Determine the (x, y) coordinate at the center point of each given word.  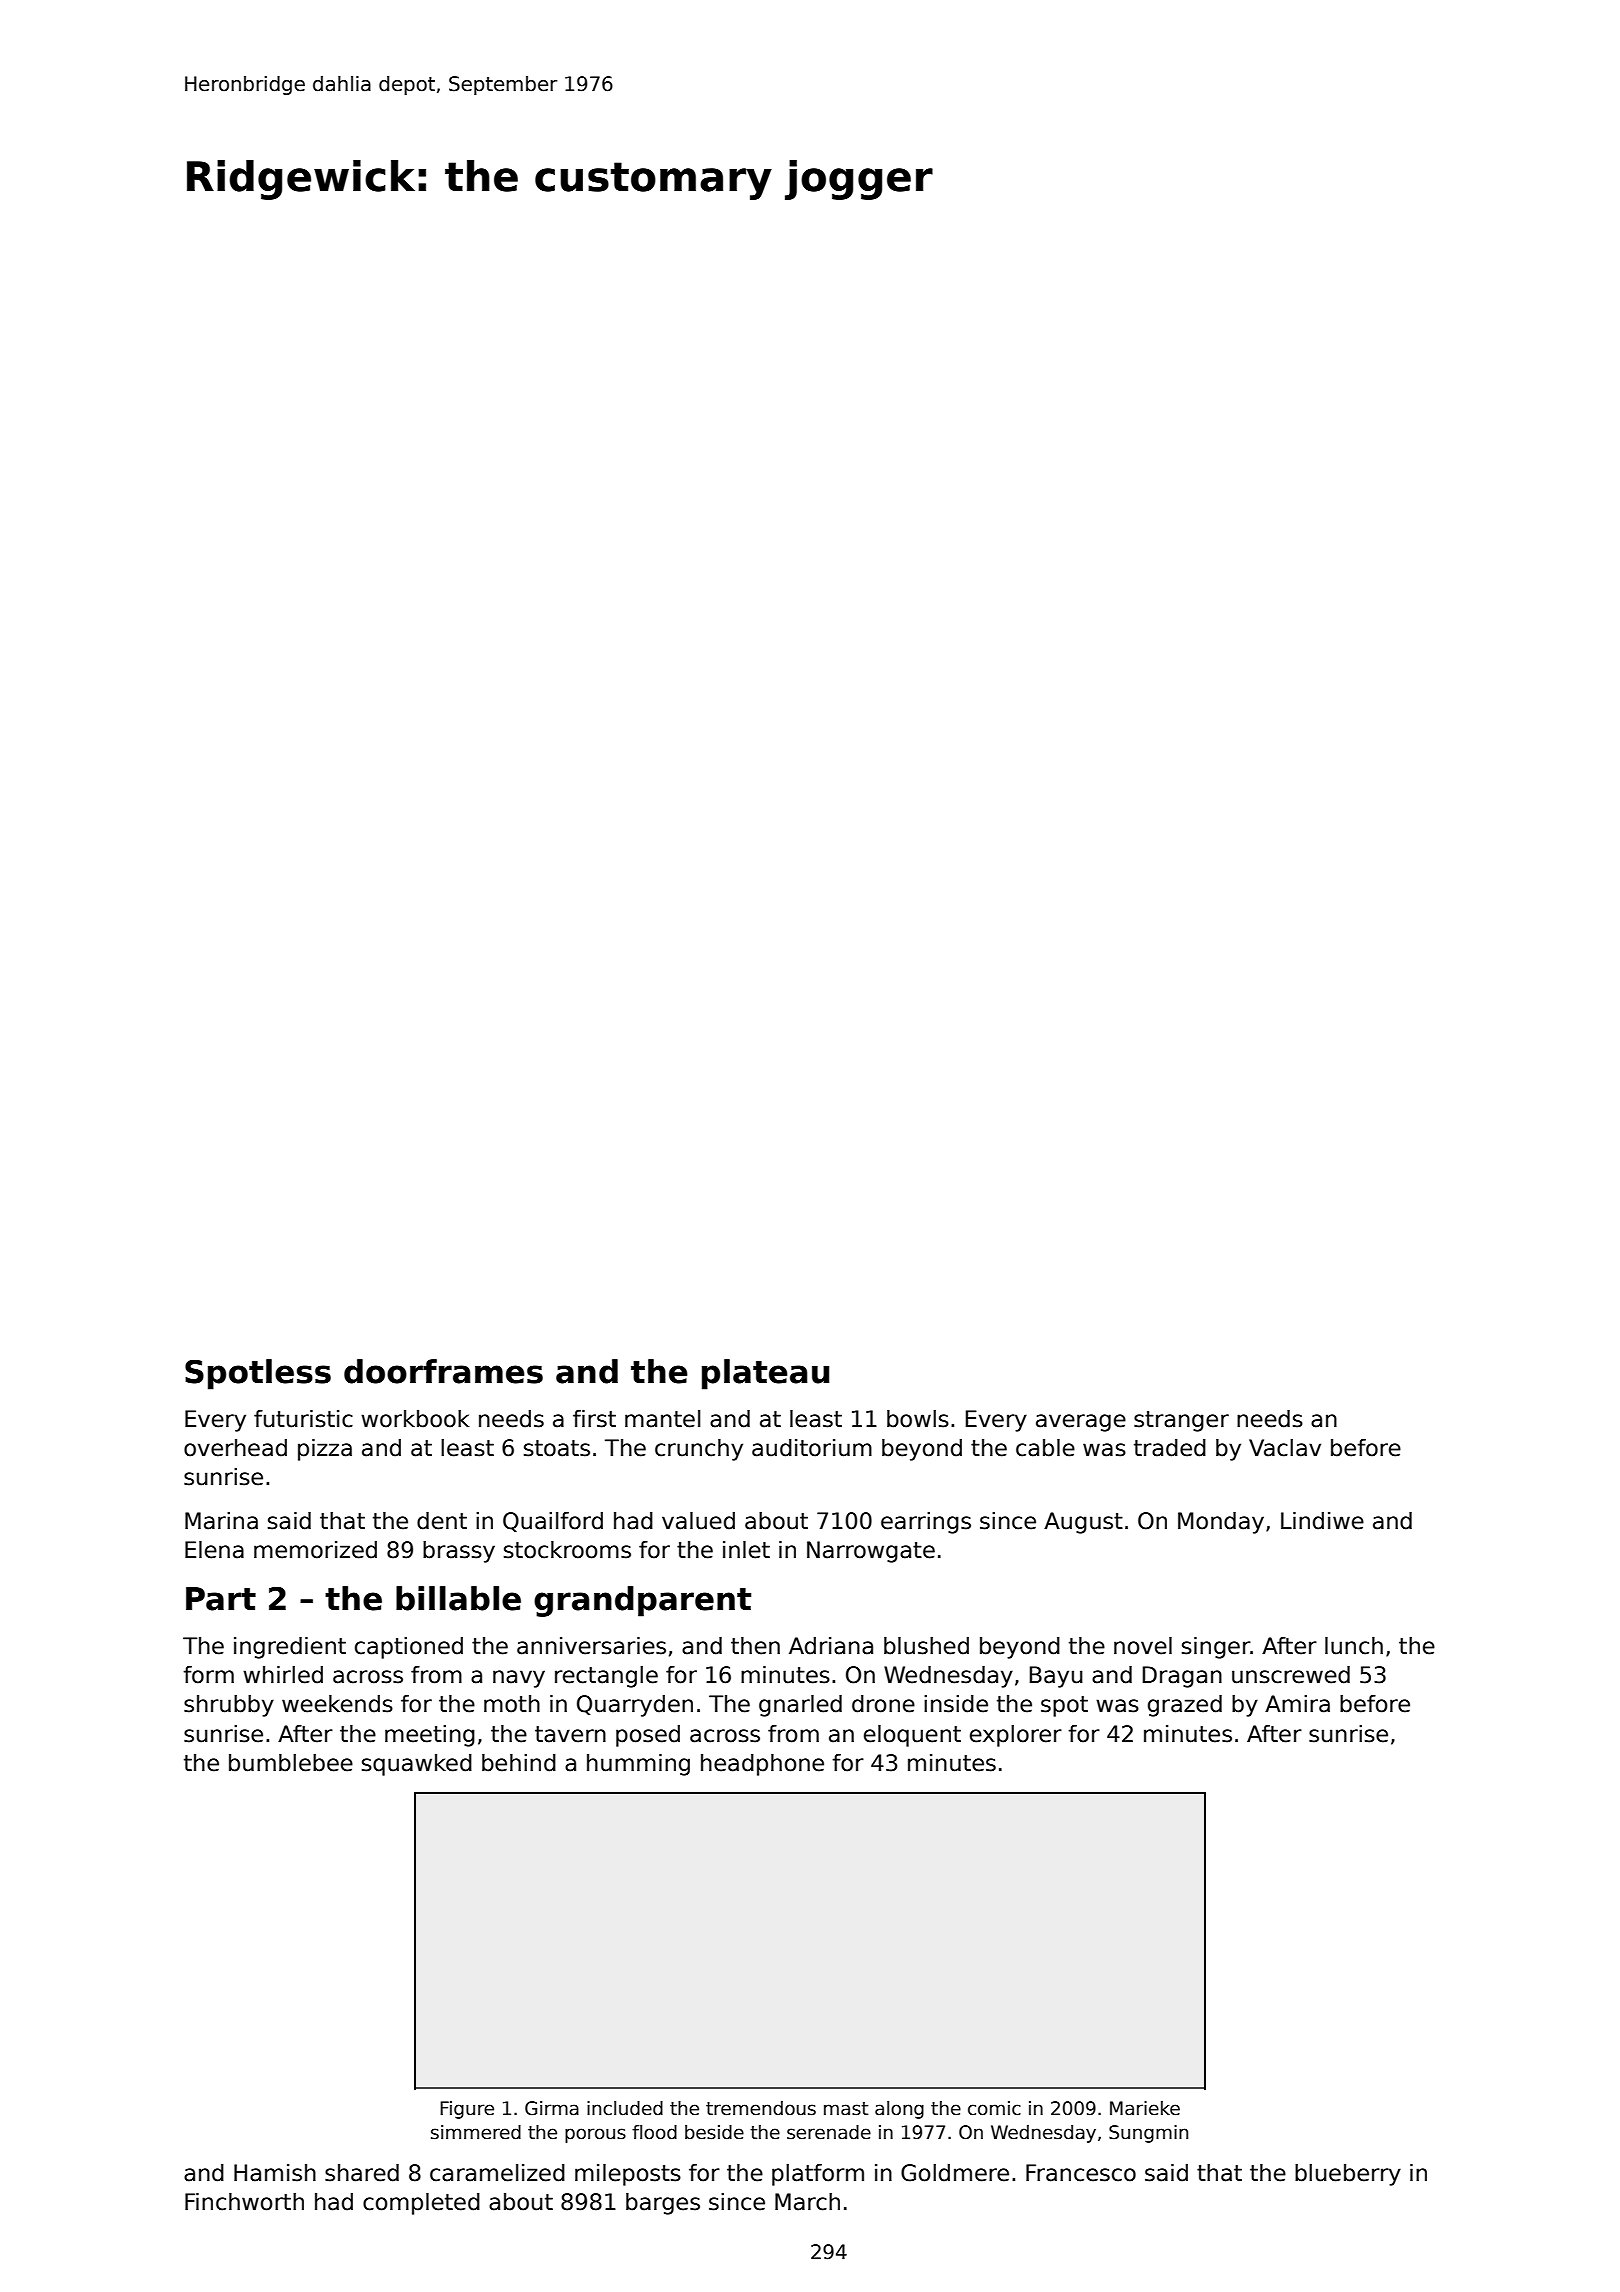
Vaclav (1285, 1448)
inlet (746, 1550)
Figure (467, 2110)
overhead (235, 1448)
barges (663, 2204)
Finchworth (244, 2202)
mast (846, 2109)
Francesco (1081, 2173)
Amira (1297, 1704)
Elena (214, 1550)
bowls (918, 1419)
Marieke (1145, 2108)
